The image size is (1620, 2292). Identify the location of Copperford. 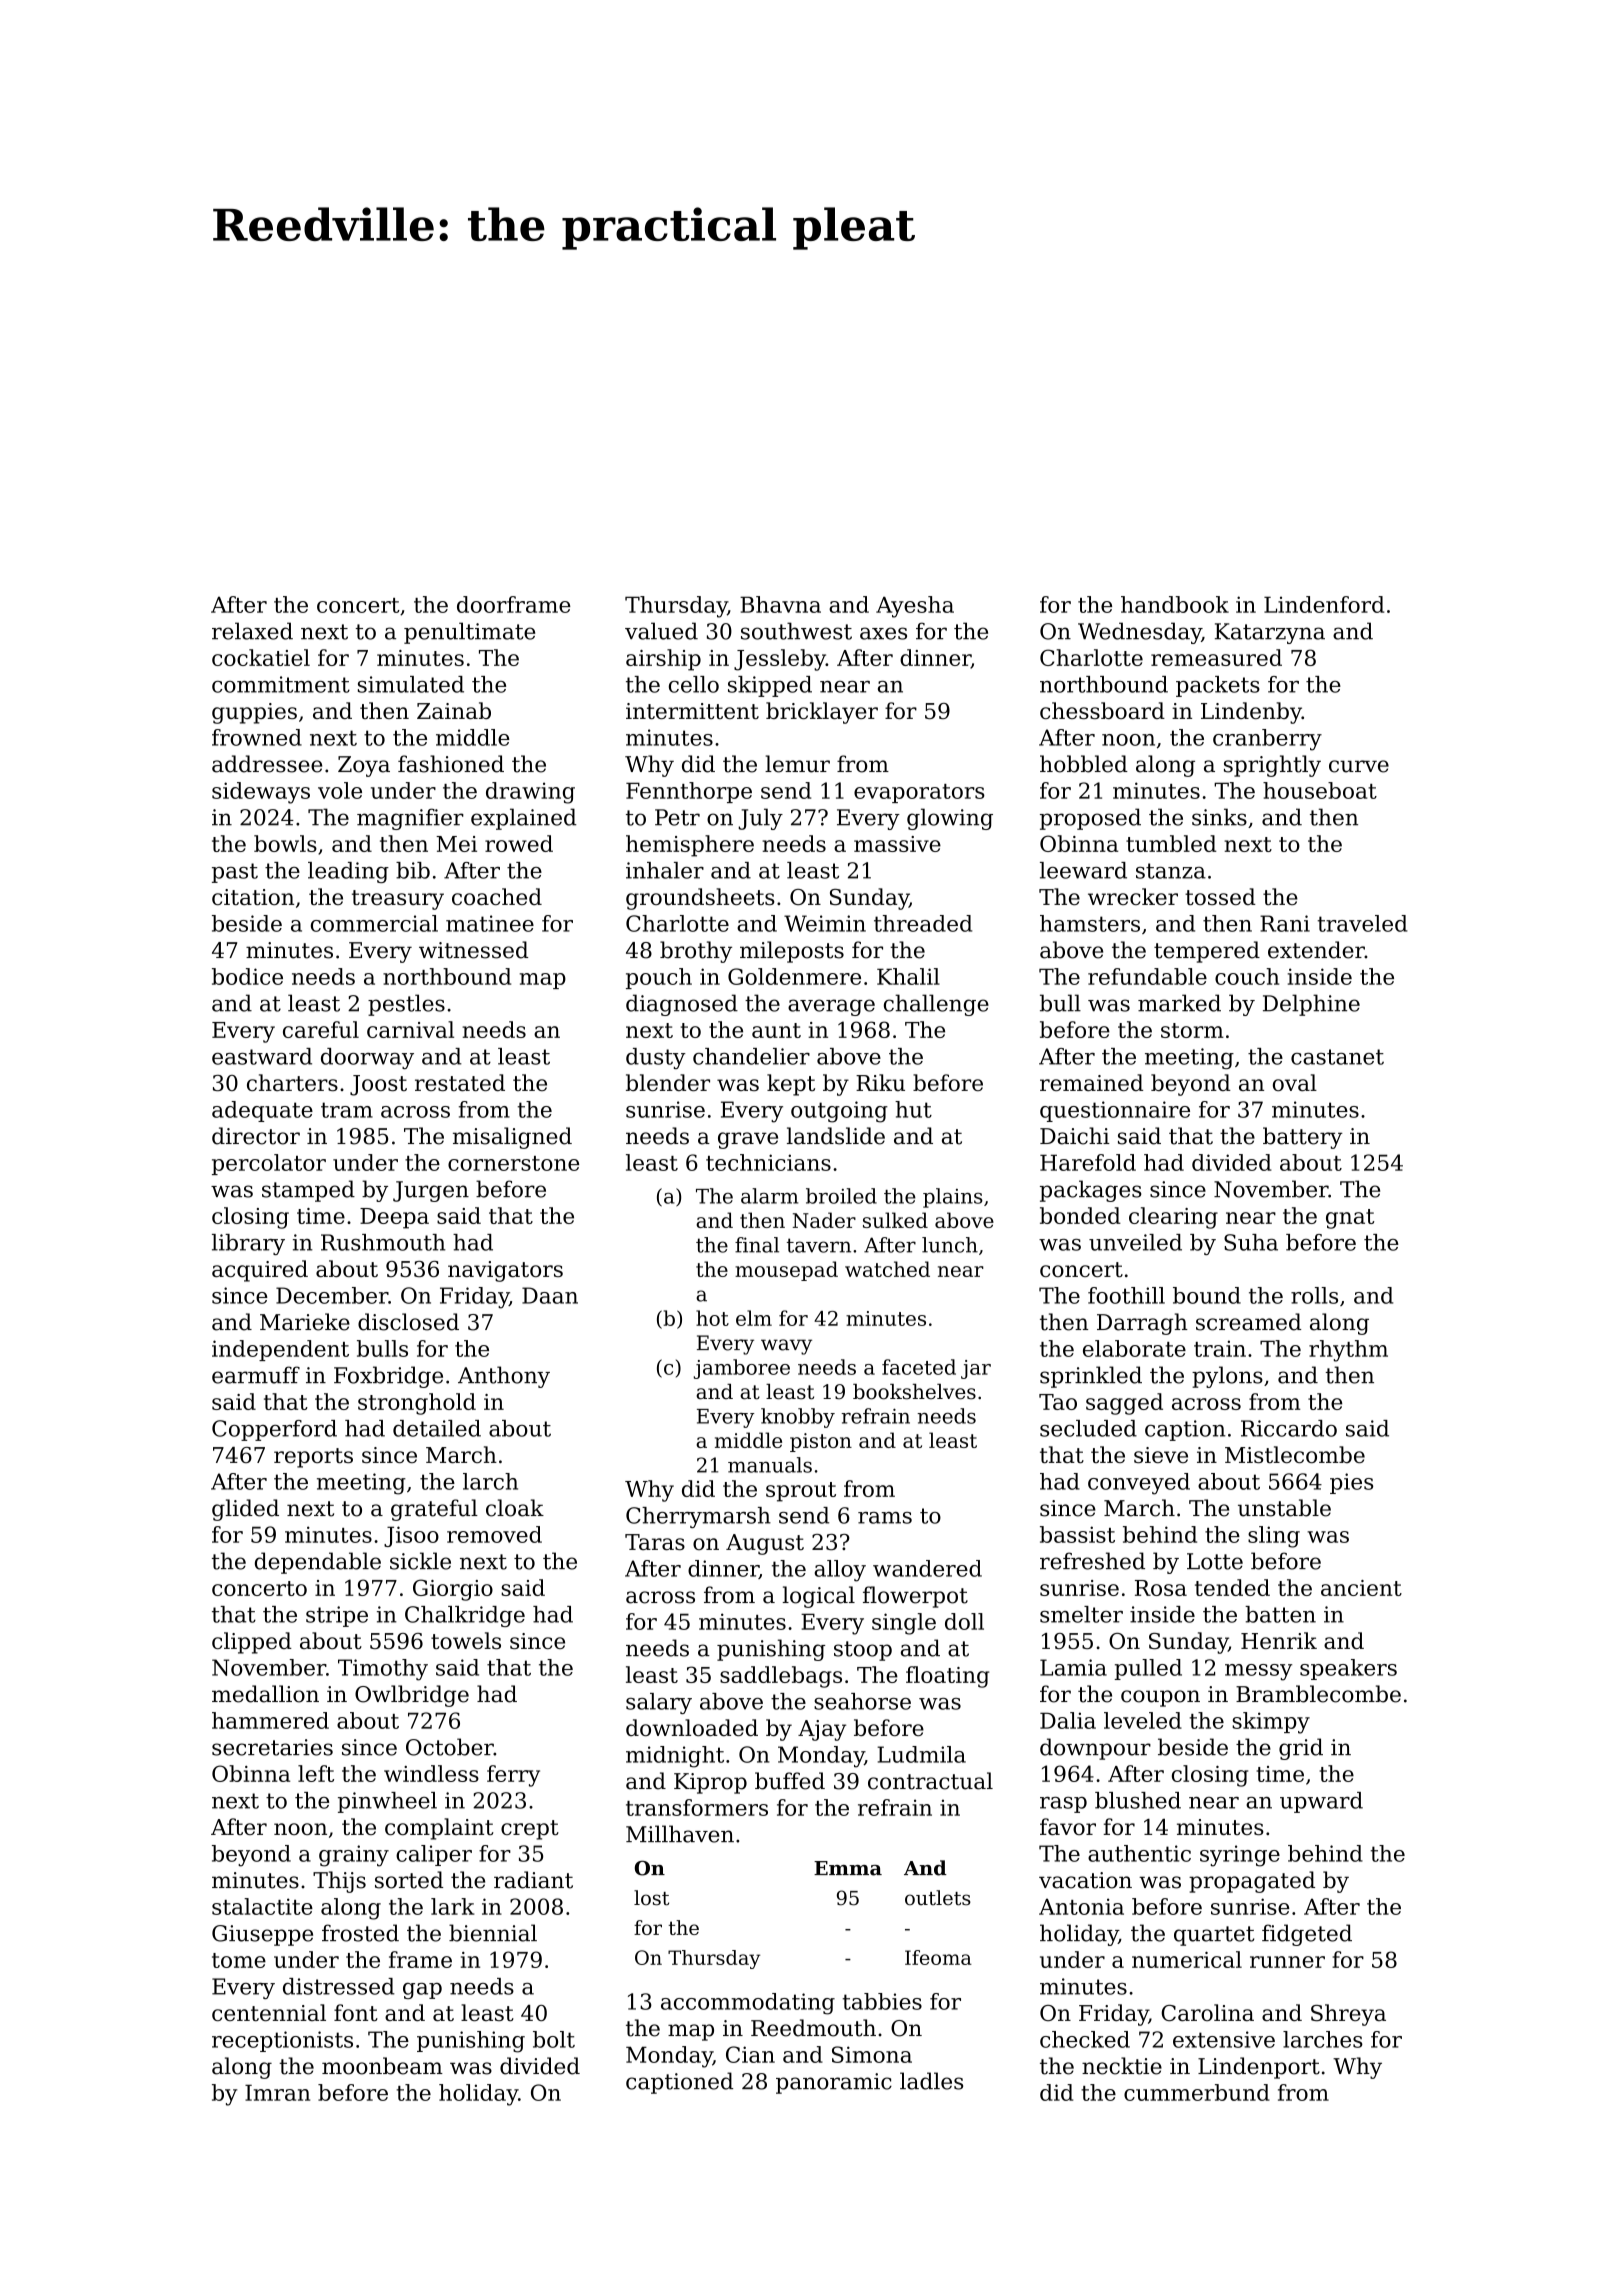
(274, 1430).
